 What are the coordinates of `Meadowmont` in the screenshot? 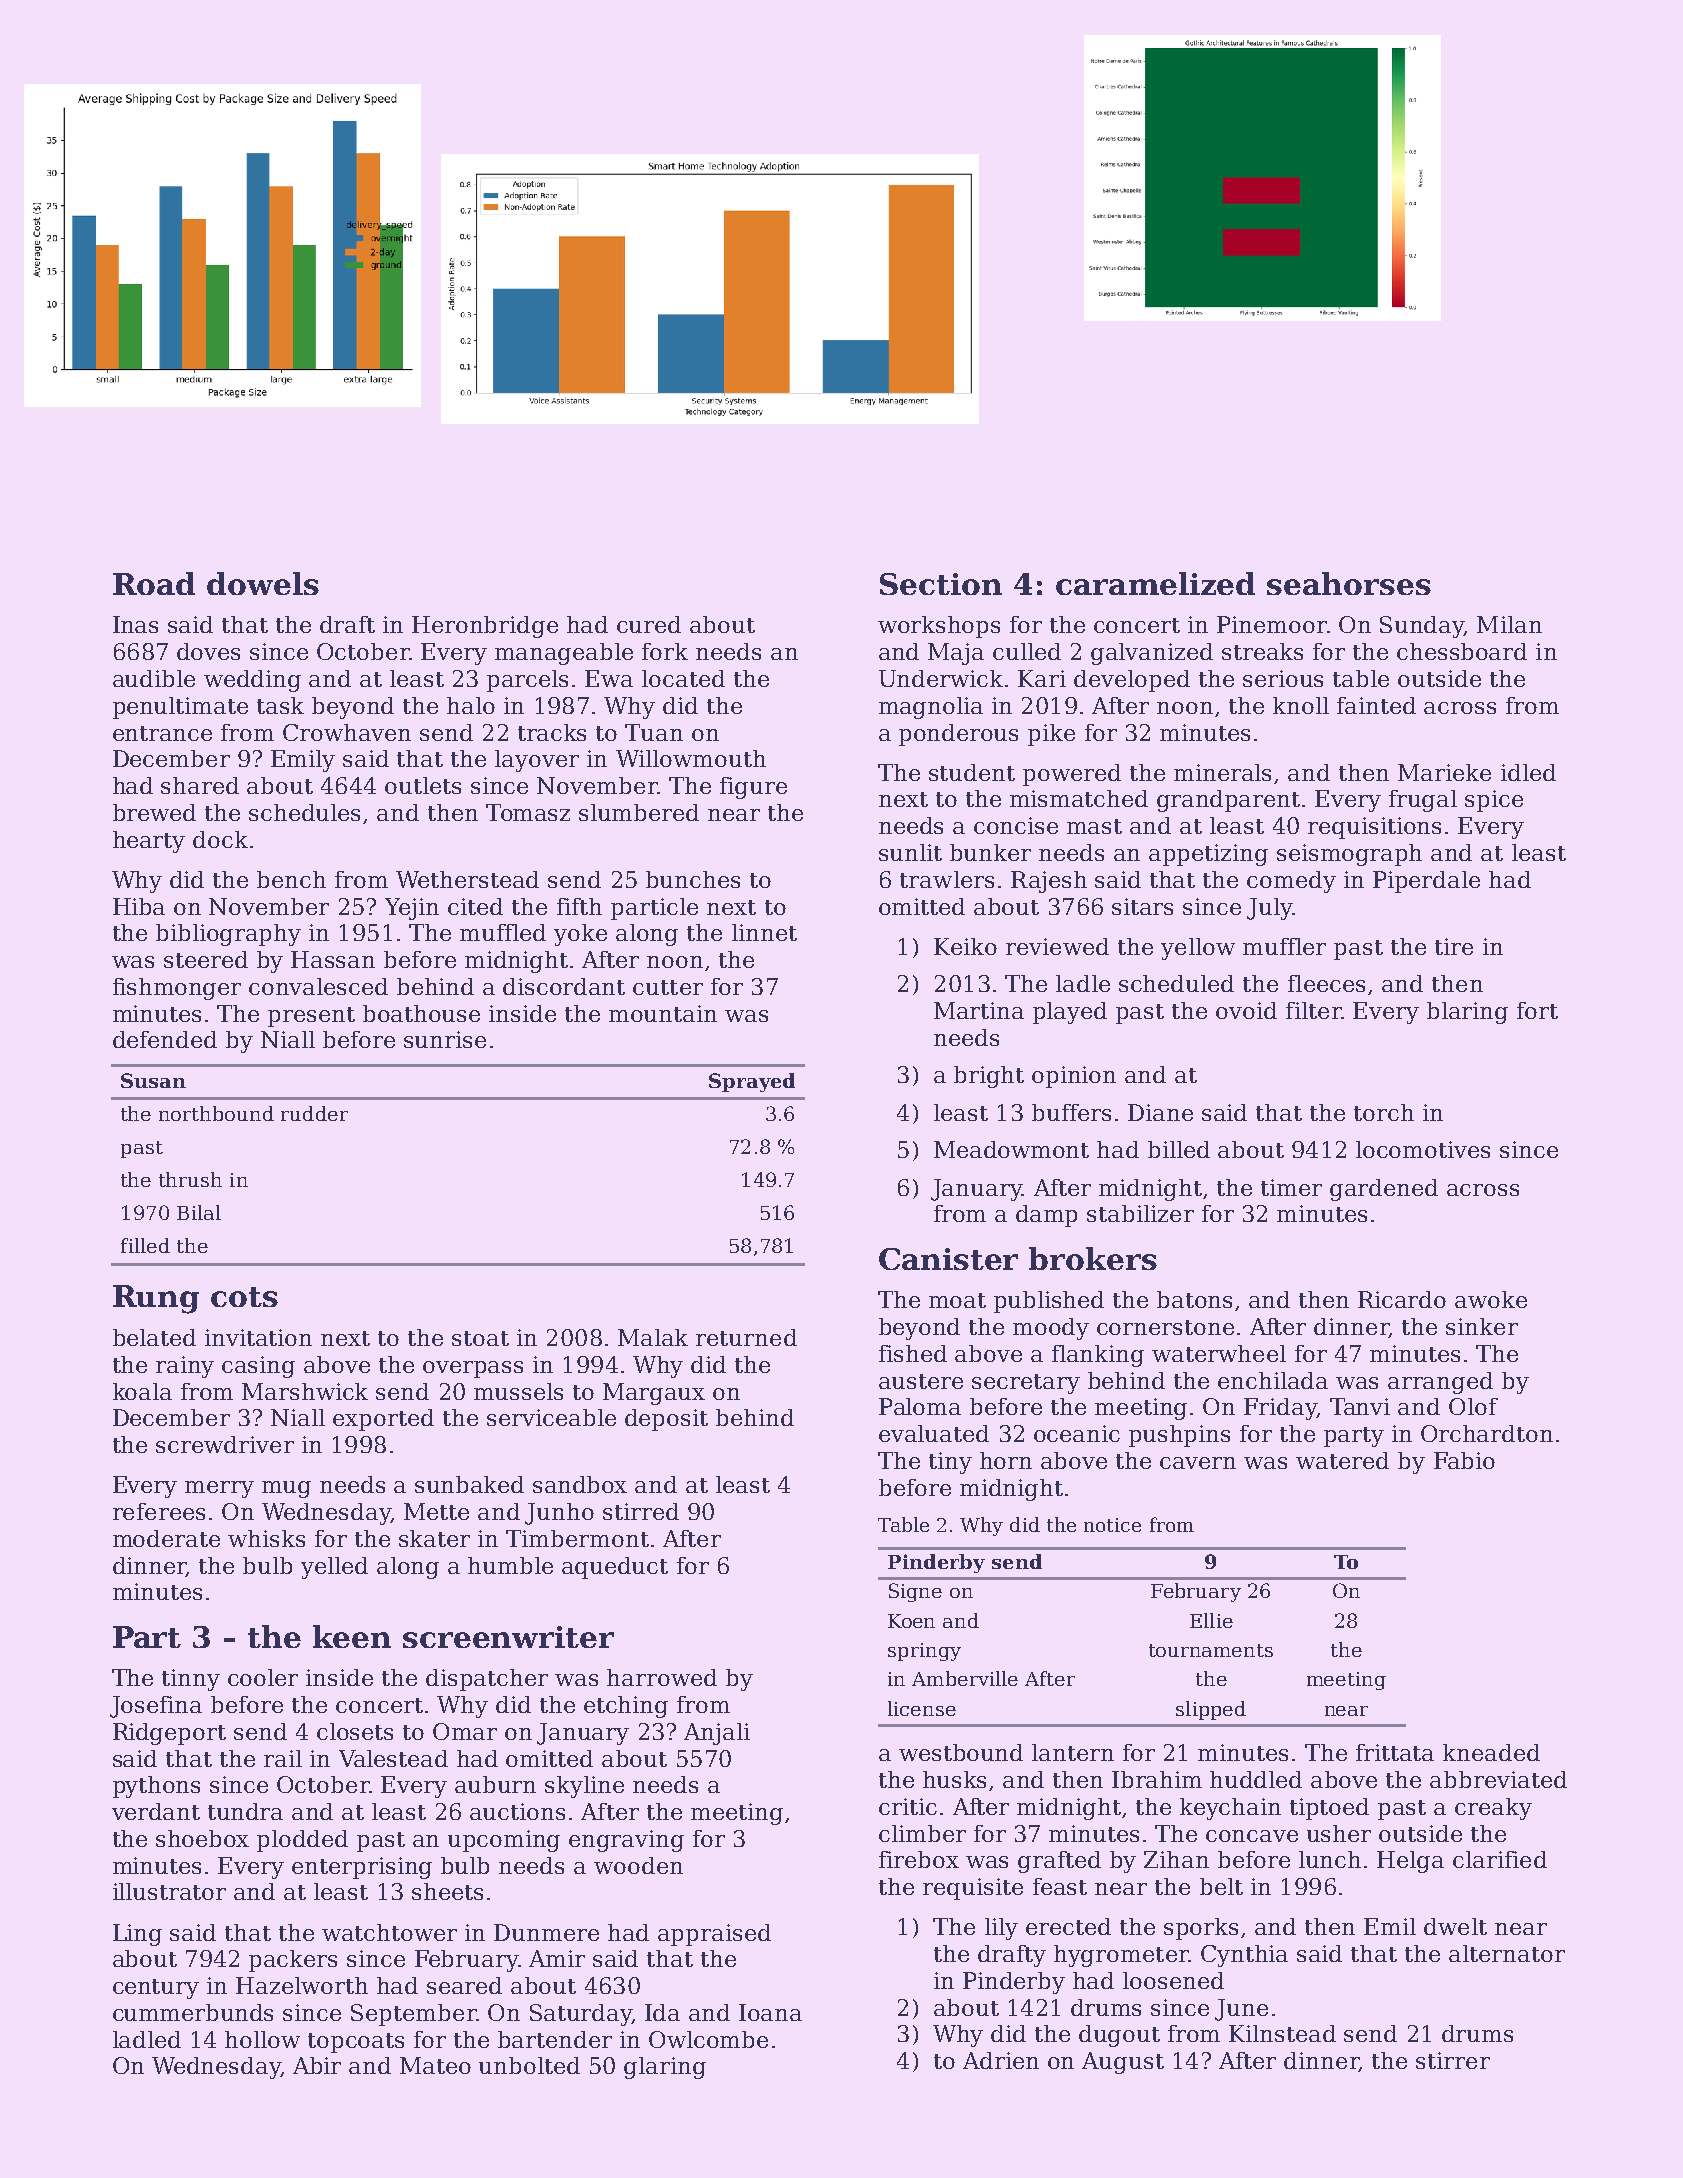 It's located at (1011, 1149).
